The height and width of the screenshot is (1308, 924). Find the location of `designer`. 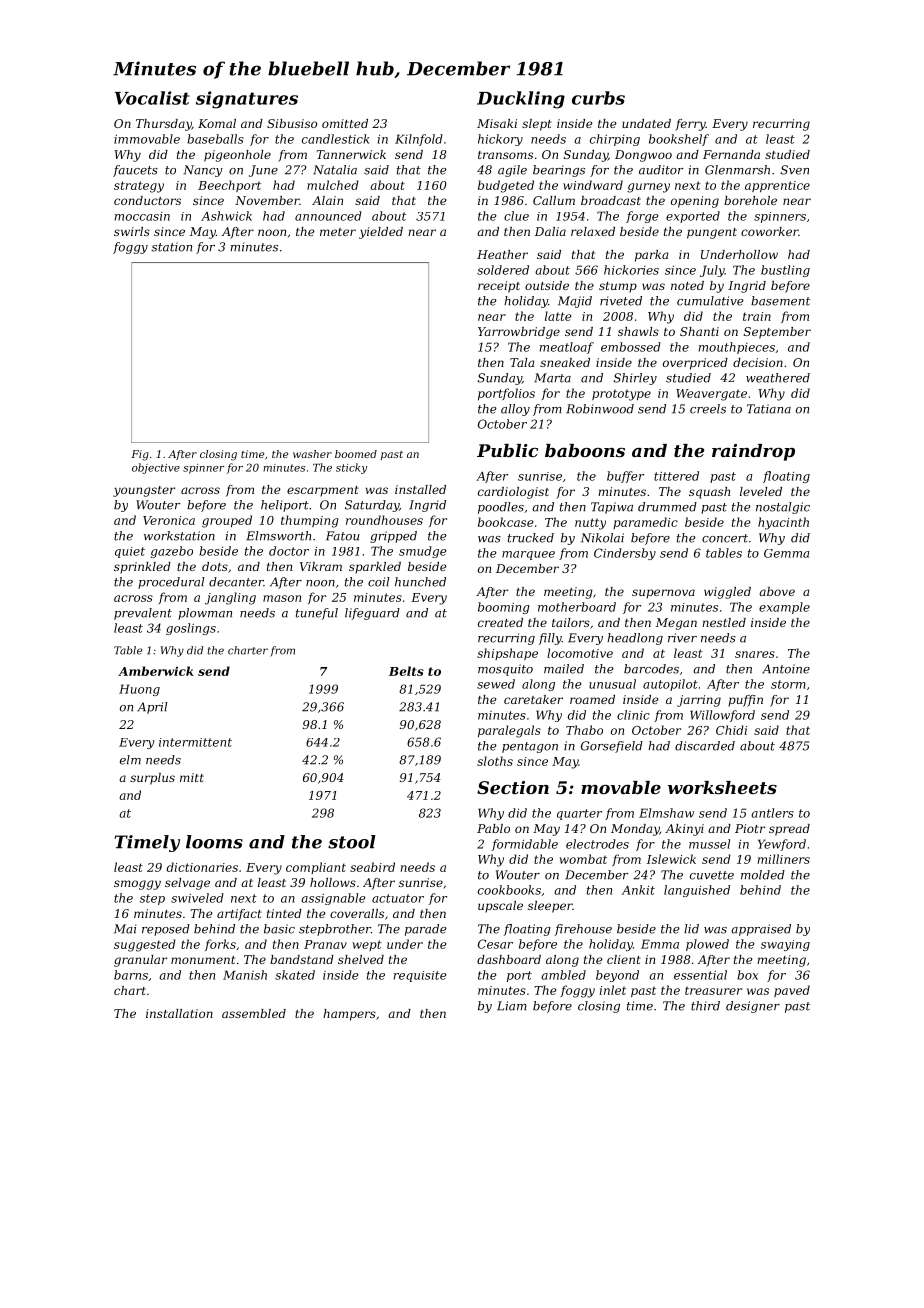

designer is located at coordinates (753, 1007).
